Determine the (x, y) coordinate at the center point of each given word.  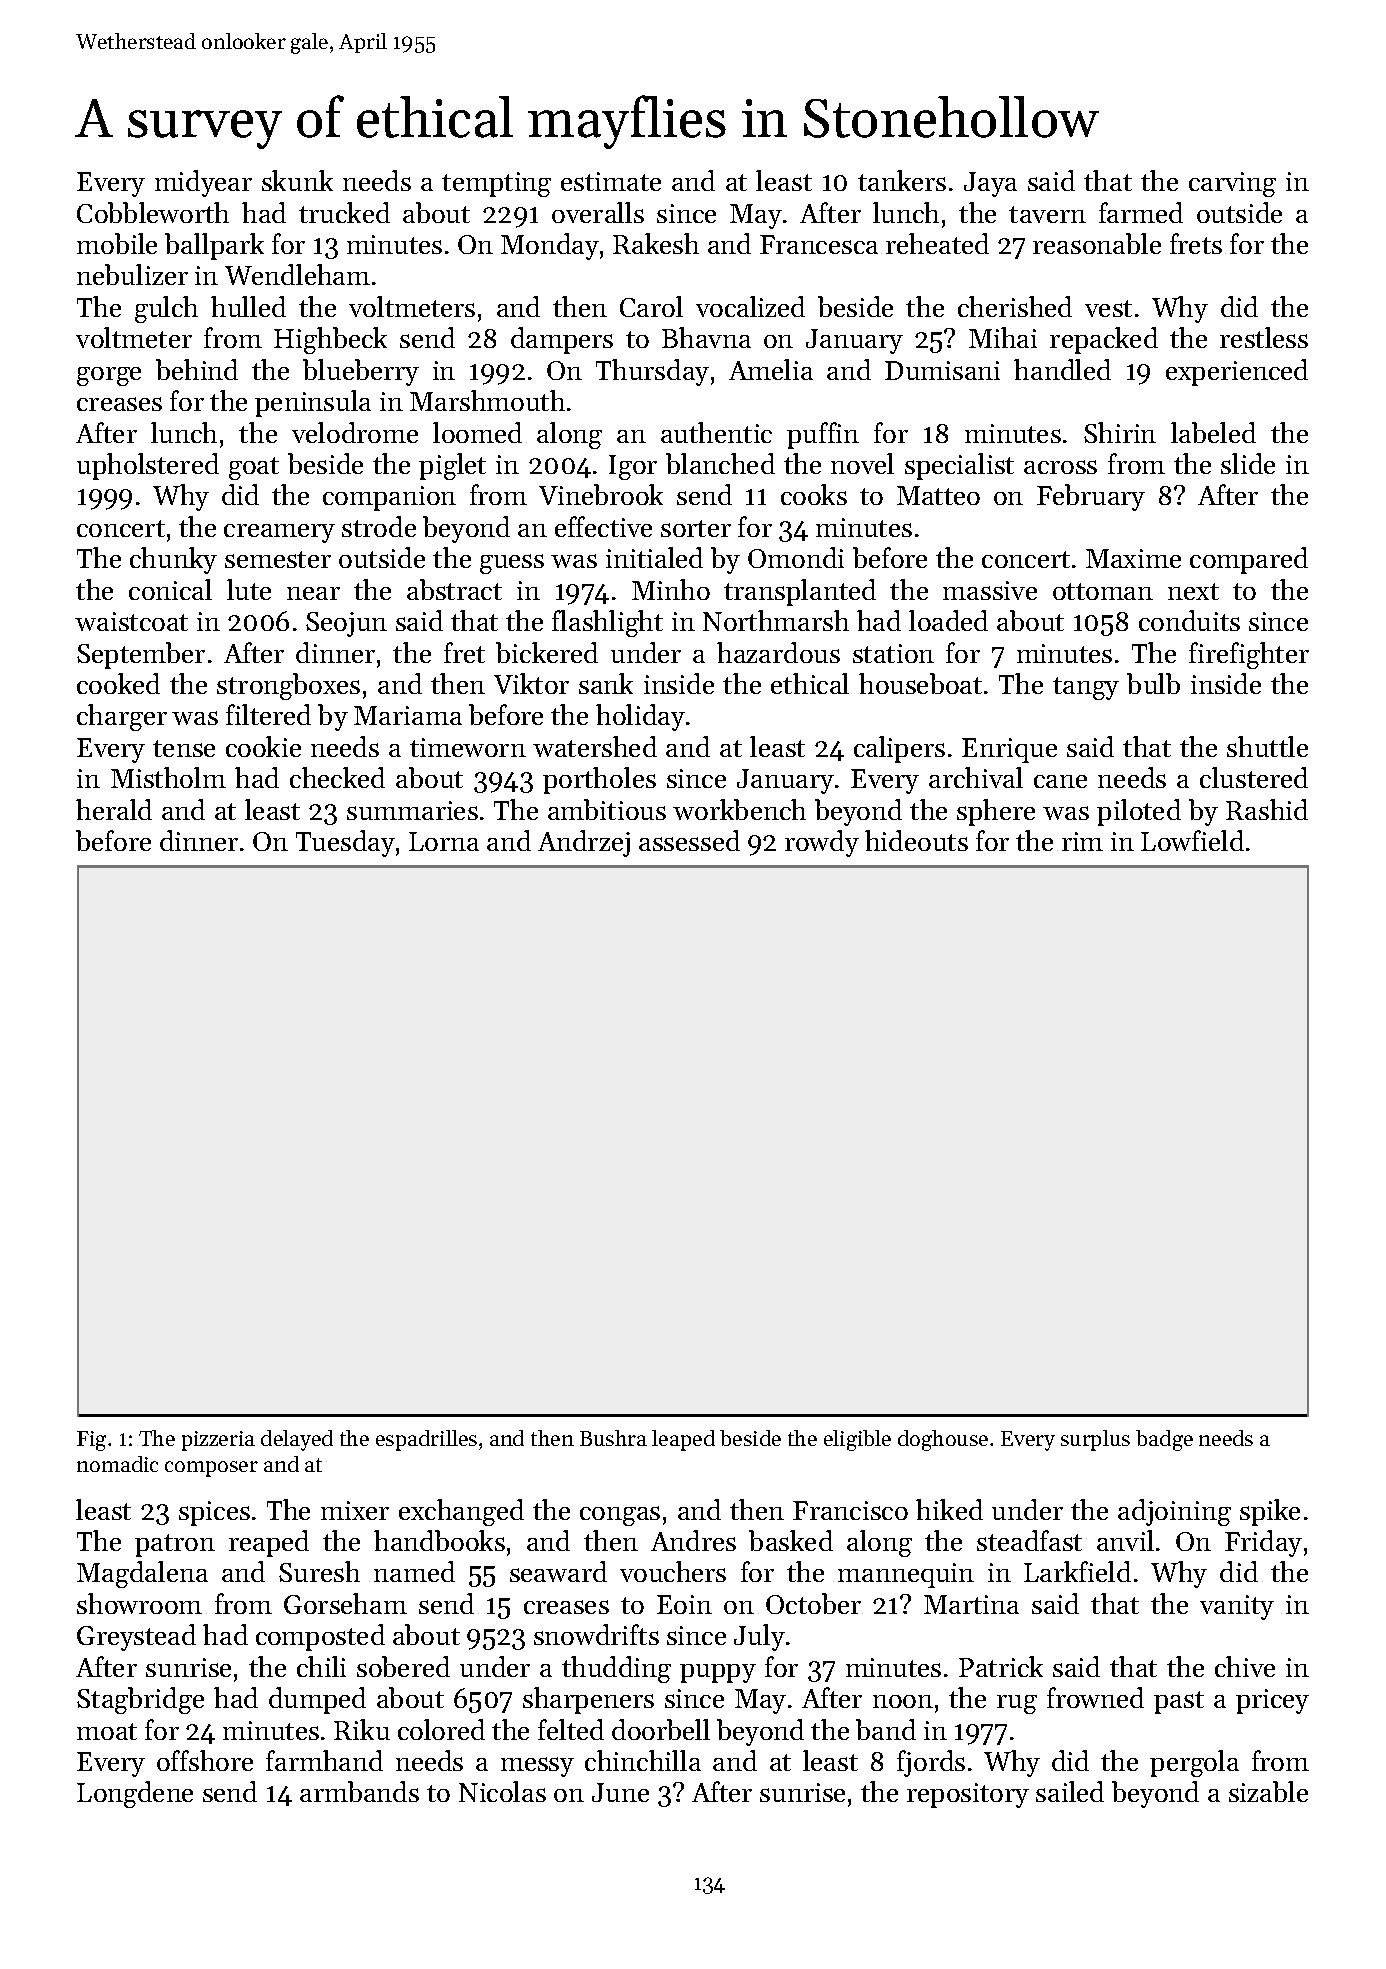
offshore (205, 1760)
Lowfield (1192, 840)
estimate (611, 181)
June (620, 1792)
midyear (203, 183)
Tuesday (345, 843)
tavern (1047, 214)
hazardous (778, 652)
